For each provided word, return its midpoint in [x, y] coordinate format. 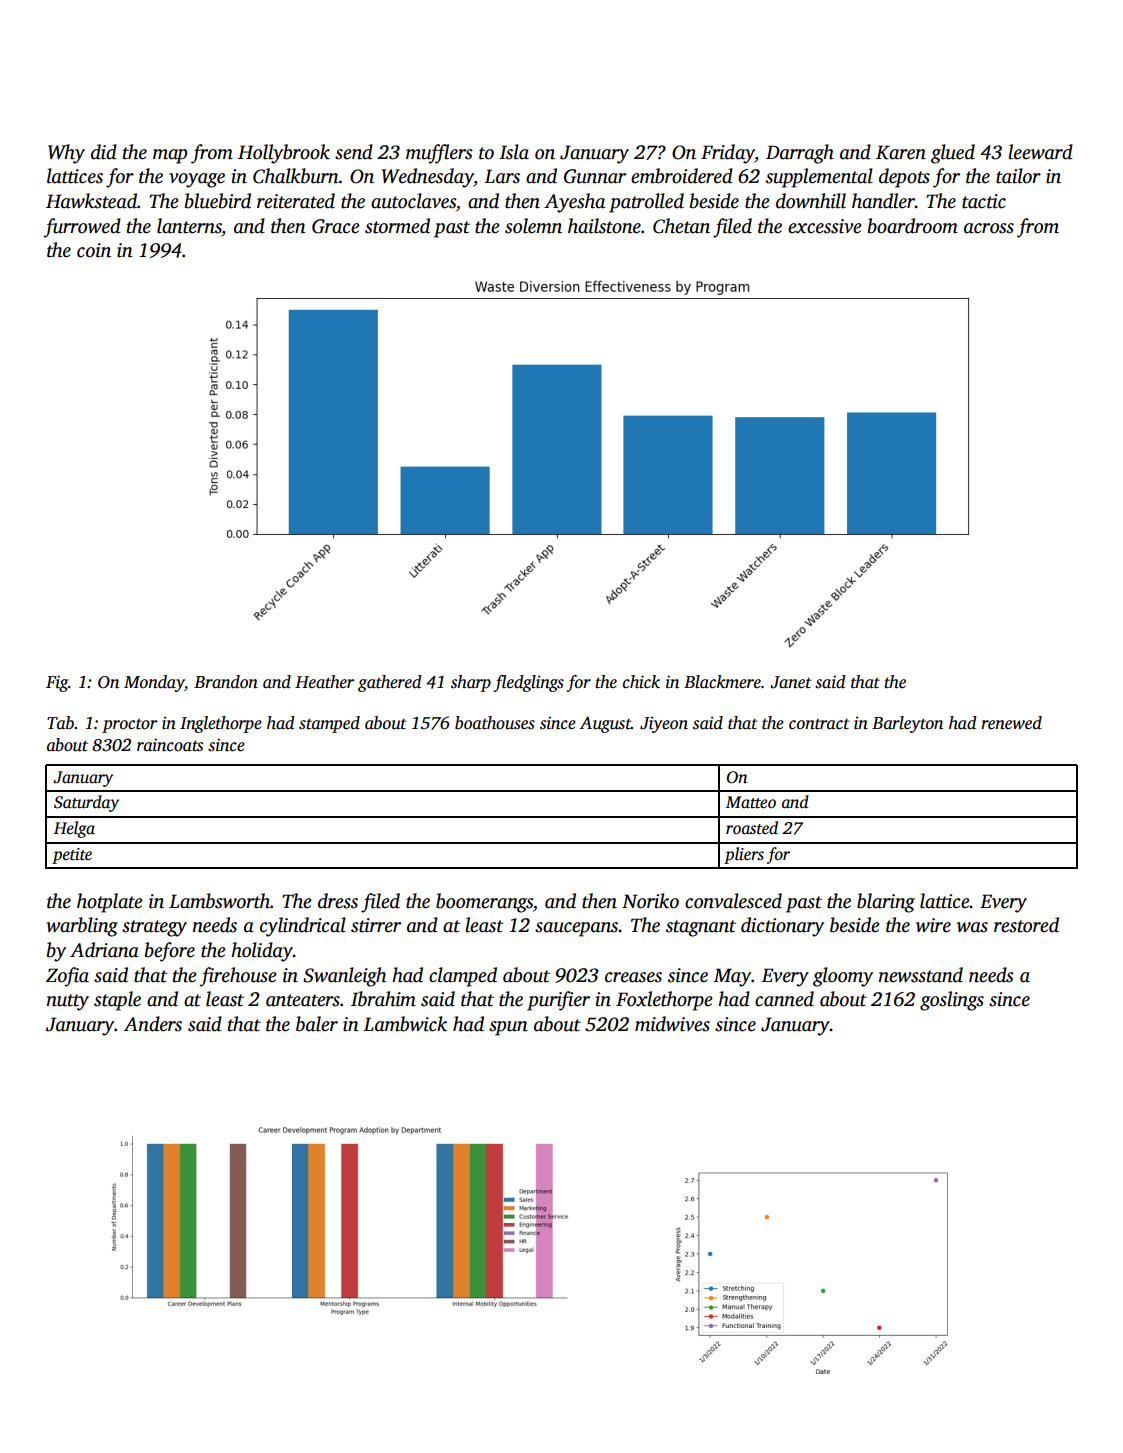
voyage [197, 180]
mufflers [439, 154]
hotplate [110, 903]
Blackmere [722, 682]
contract [819, 724]
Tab [60, 723]
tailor [1018, 176]
